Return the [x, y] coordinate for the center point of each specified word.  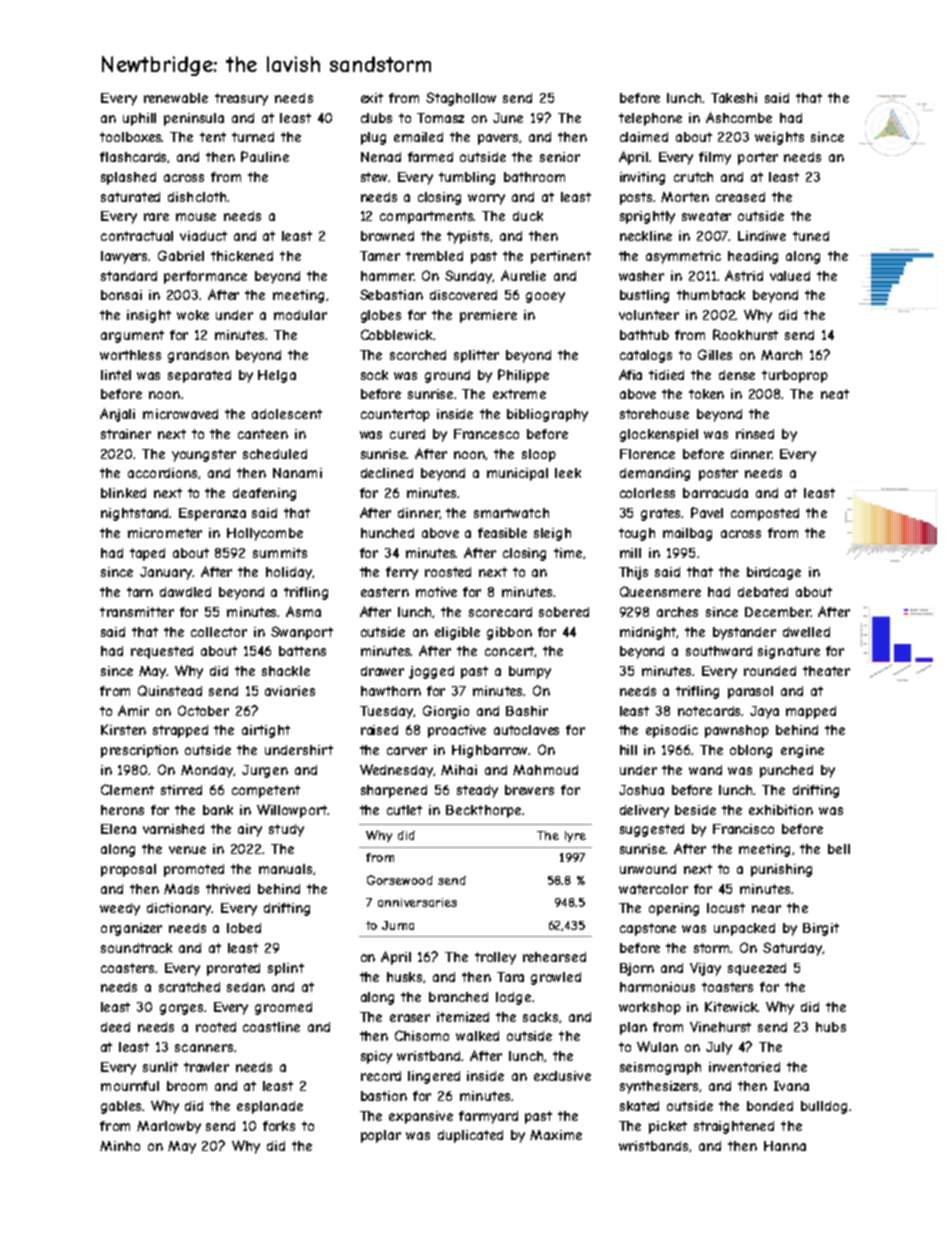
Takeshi [734, 98]
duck [528, 216]
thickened [242, 256]
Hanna [785, 1146]
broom [187, 1086]
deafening [264, 494]
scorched [418, 355]
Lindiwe [762, 236]
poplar [381, 1136]
